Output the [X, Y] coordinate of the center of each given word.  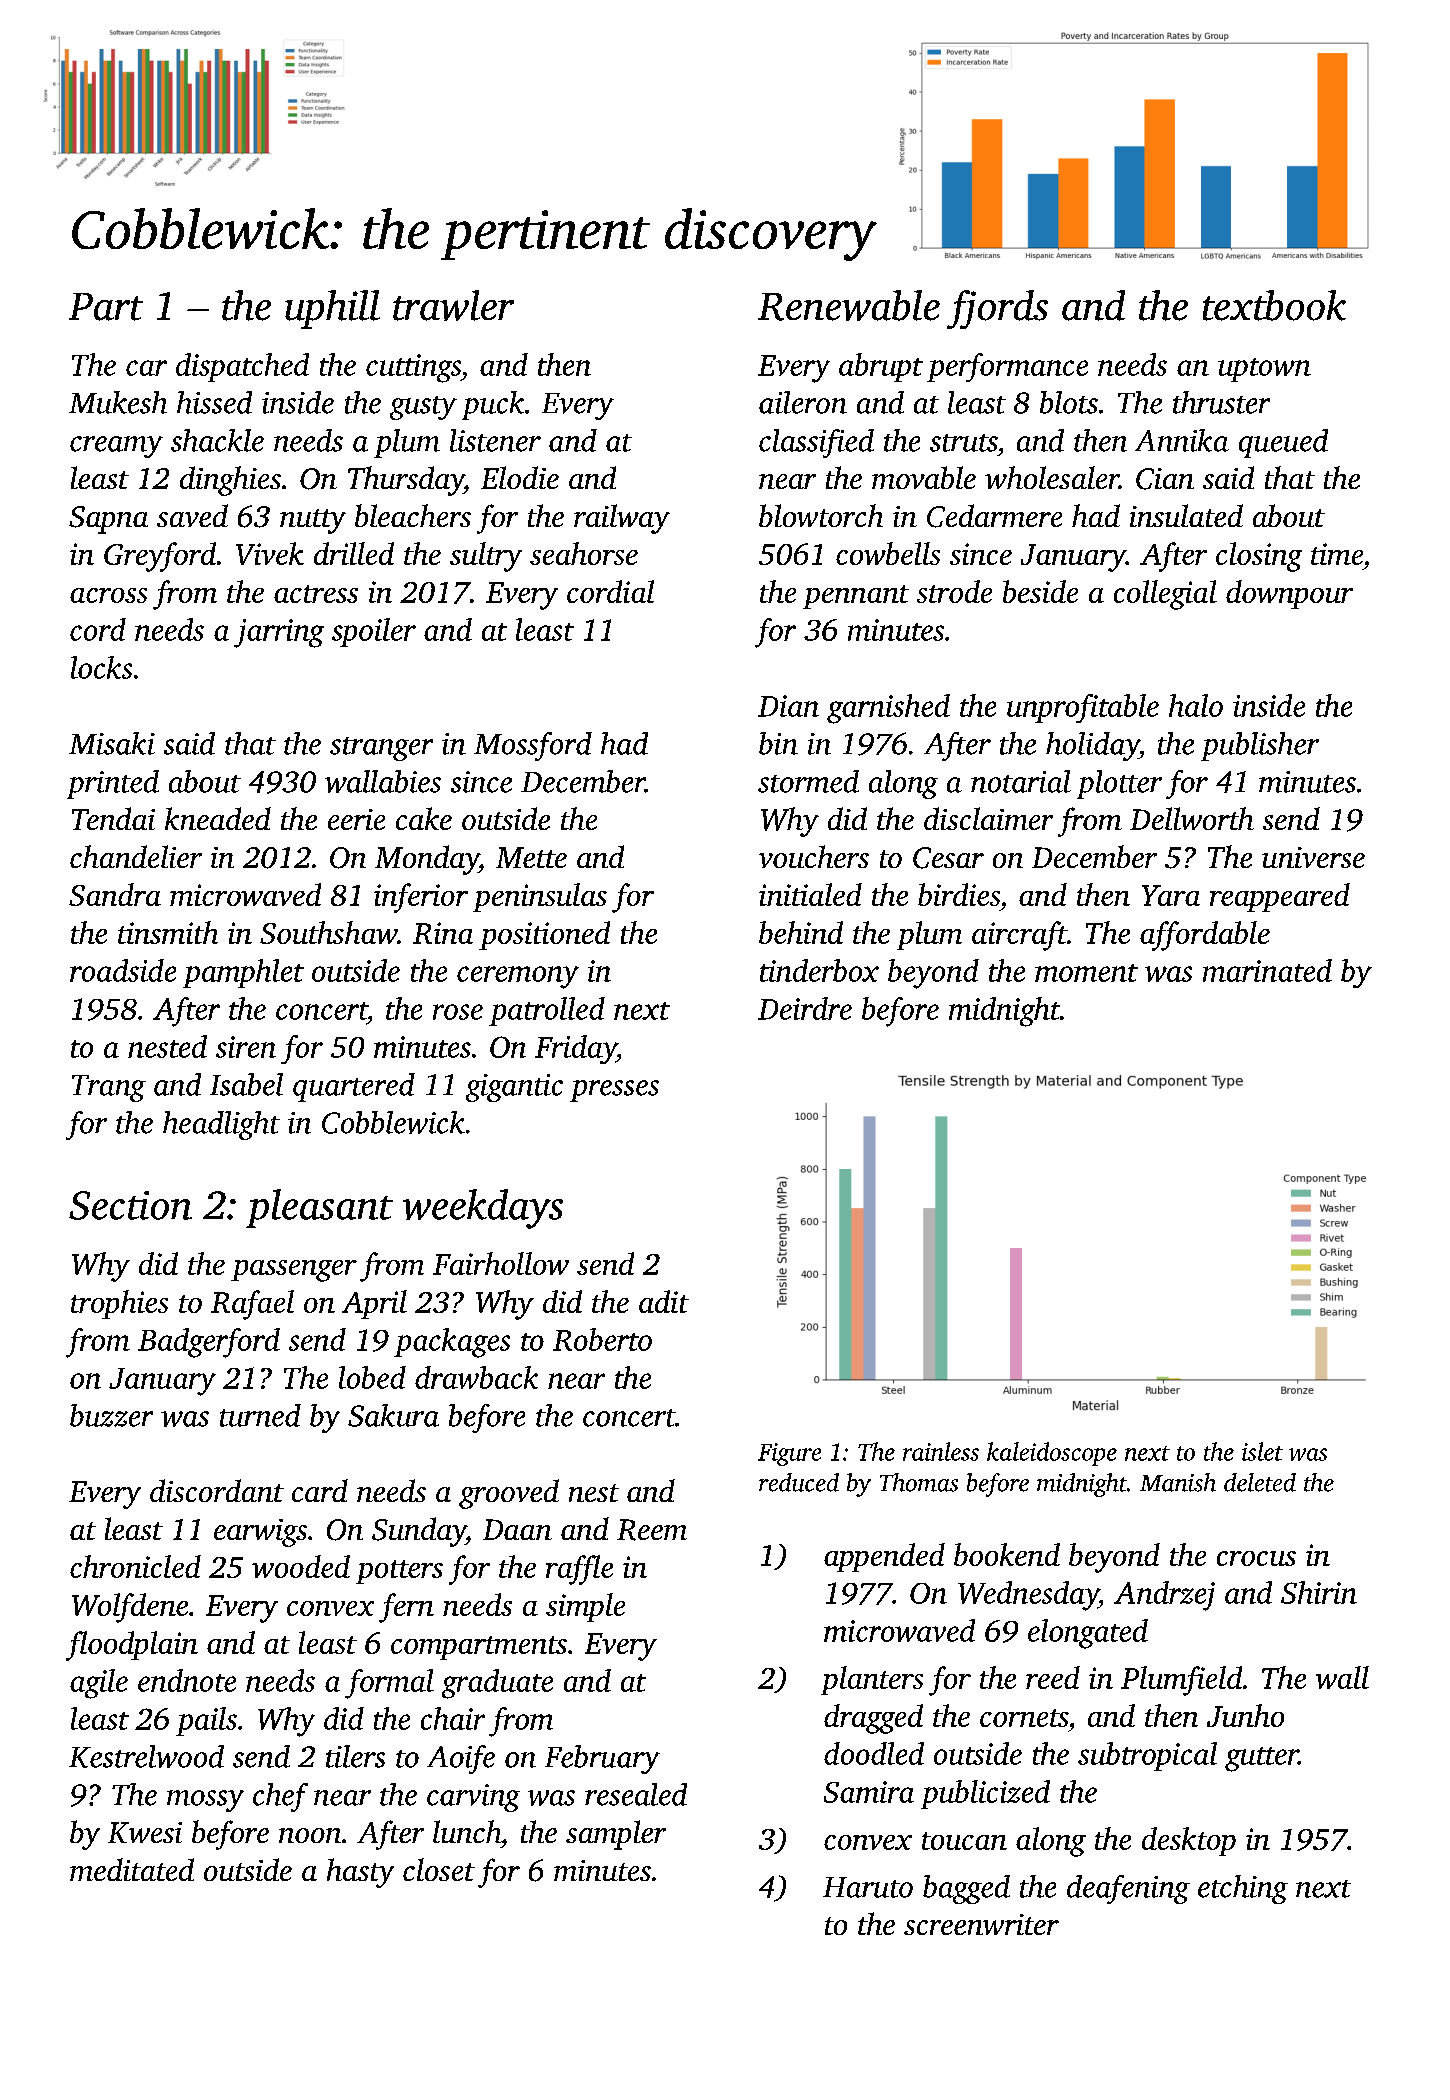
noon [310, 1835]
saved [192, 515]
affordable [1205, 936]
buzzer [111, 1415]
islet [1262, 1451]
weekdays [483, 1209]
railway [622, 519]
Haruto [868, 1887]
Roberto [602, 1339]
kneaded [218, 818]
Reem [652, 1530]
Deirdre [805, 1008]
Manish [1178, 1482]
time [1337, 554]
